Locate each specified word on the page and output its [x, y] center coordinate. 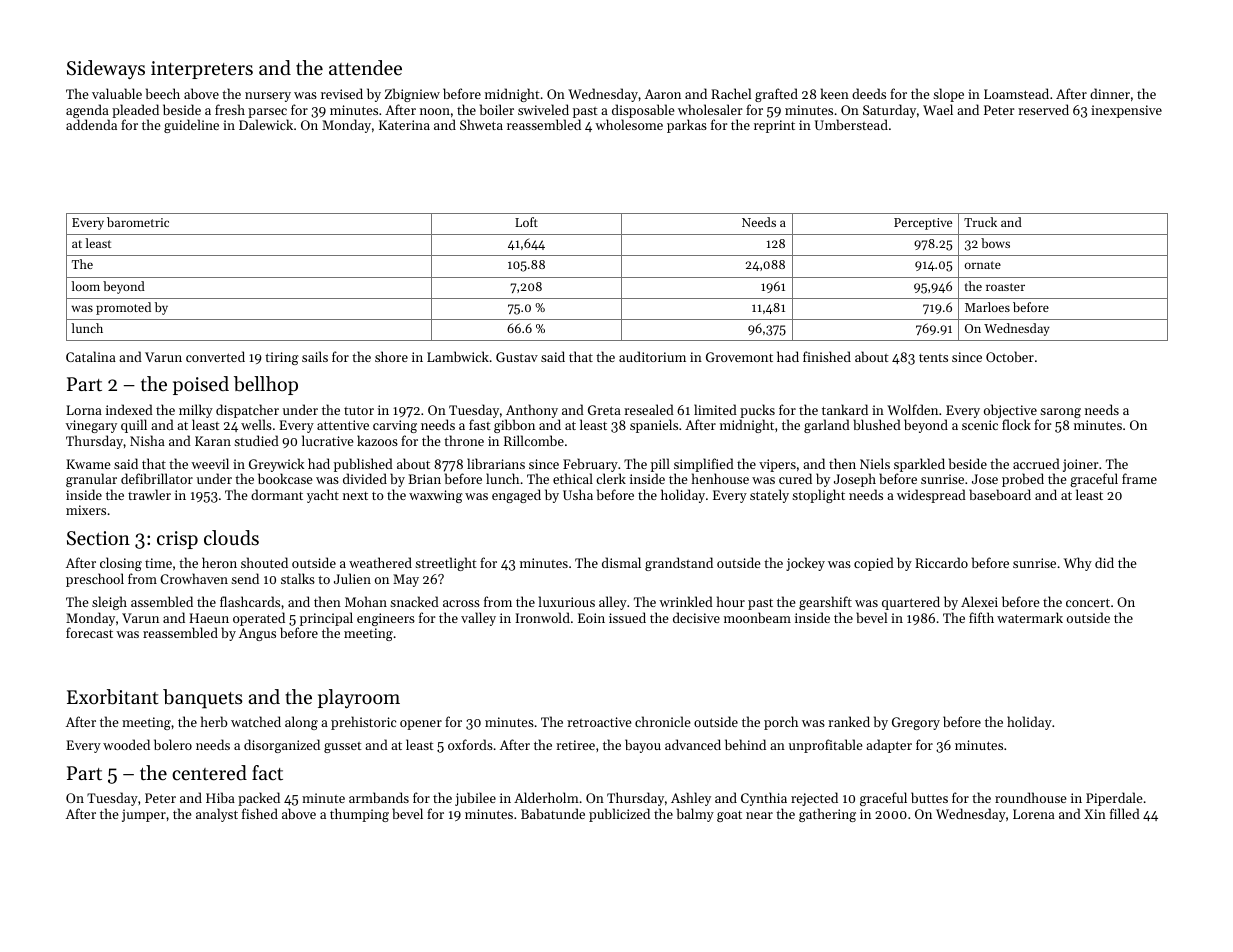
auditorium [652, 356]
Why [1078, 564]
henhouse [720, 478]
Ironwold [543, 617]
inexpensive [1126, 111]
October [1010, 356]
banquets [203, 699]
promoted [123, 308]
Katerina [404, 125]
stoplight [818, 496]
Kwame [88, 464]
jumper [144, 815]
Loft [526, 222]
